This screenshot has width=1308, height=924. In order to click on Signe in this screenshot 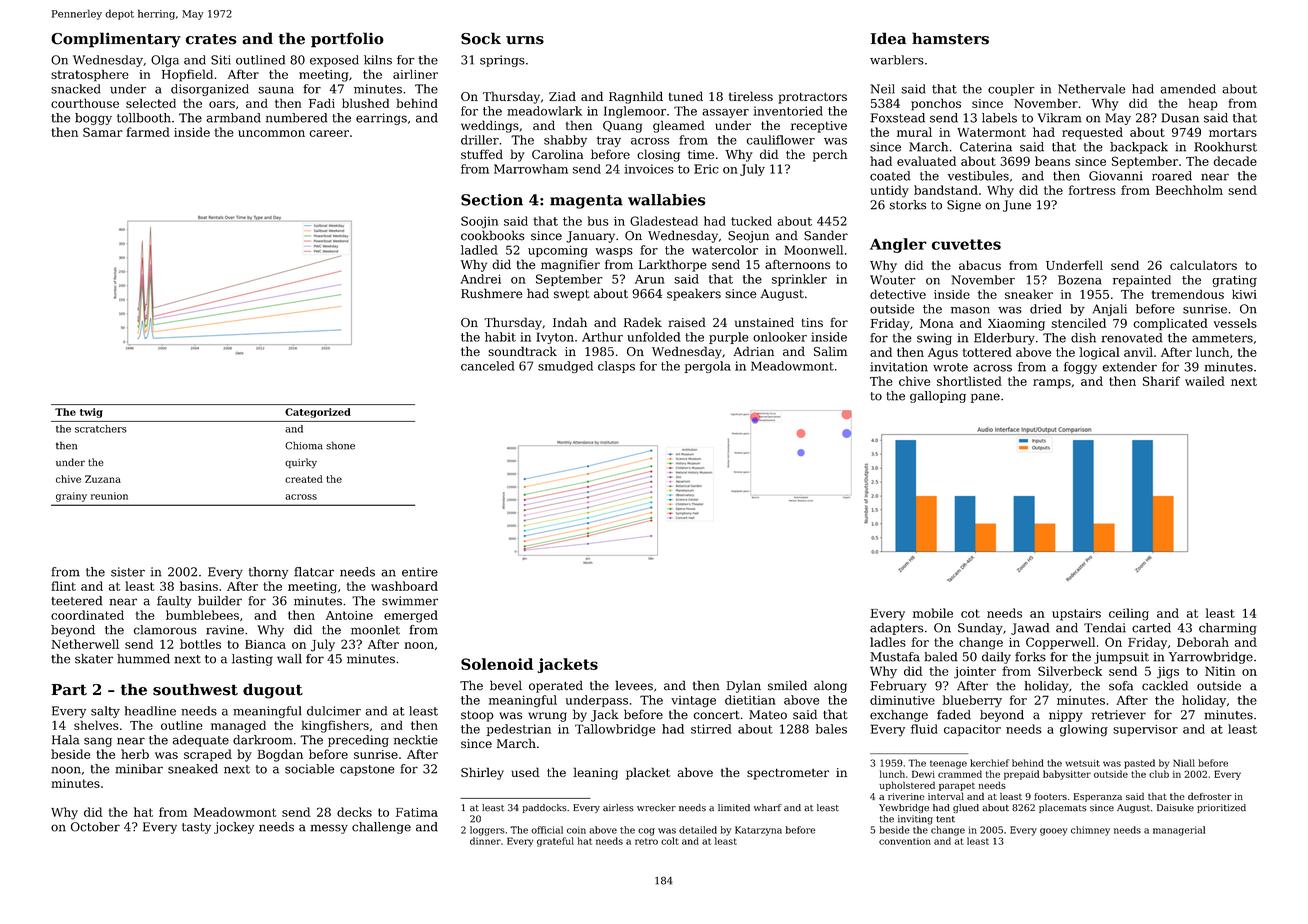, I will do `click(964, 206)`.
